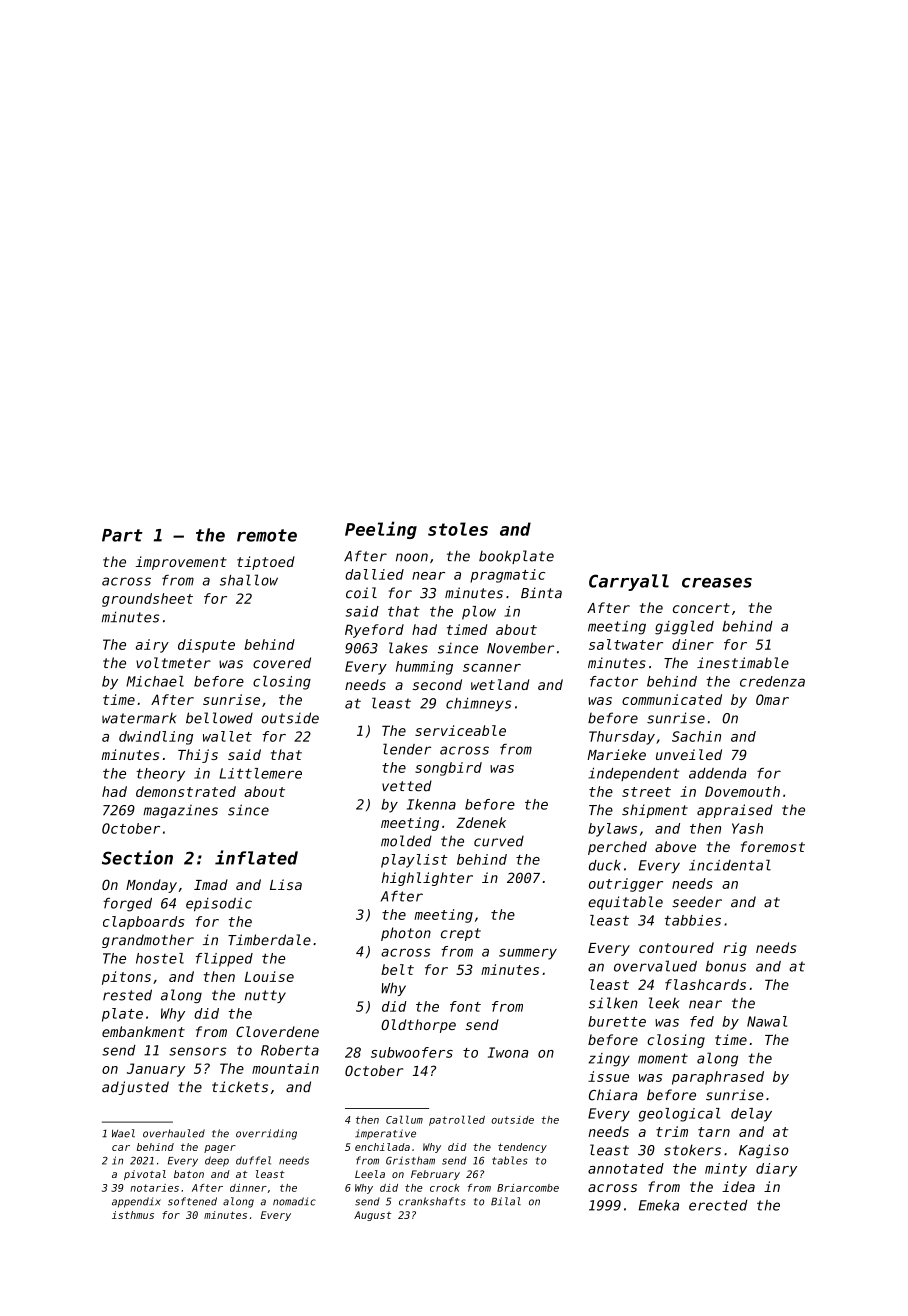 The image size is (908, 1316). Describe the element at coordinates (122, 535) in the screenshot. I see `Part` at that location.
